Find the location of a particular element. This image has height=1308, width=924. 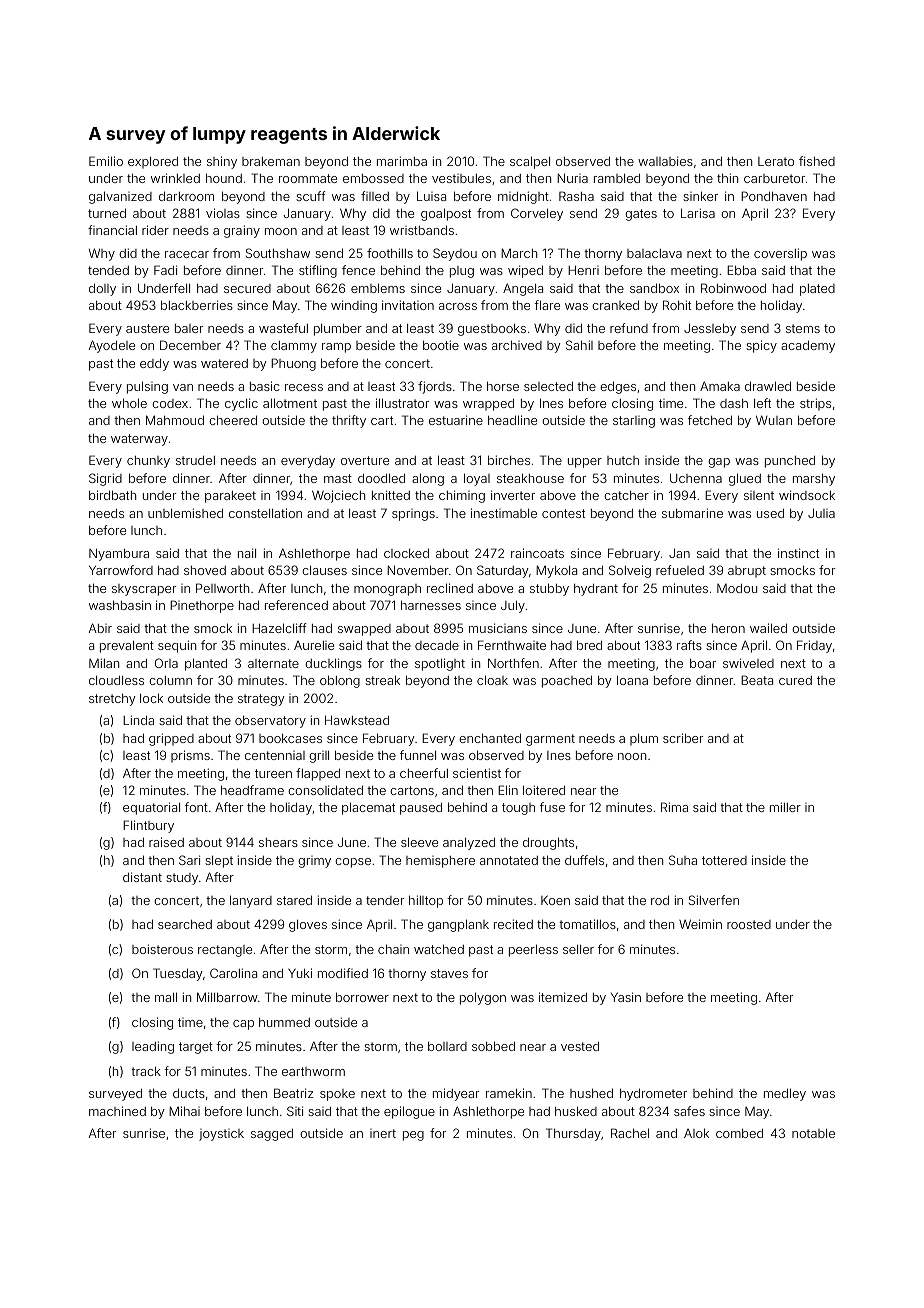

Nyambura is located at coordinates (119, 555).
